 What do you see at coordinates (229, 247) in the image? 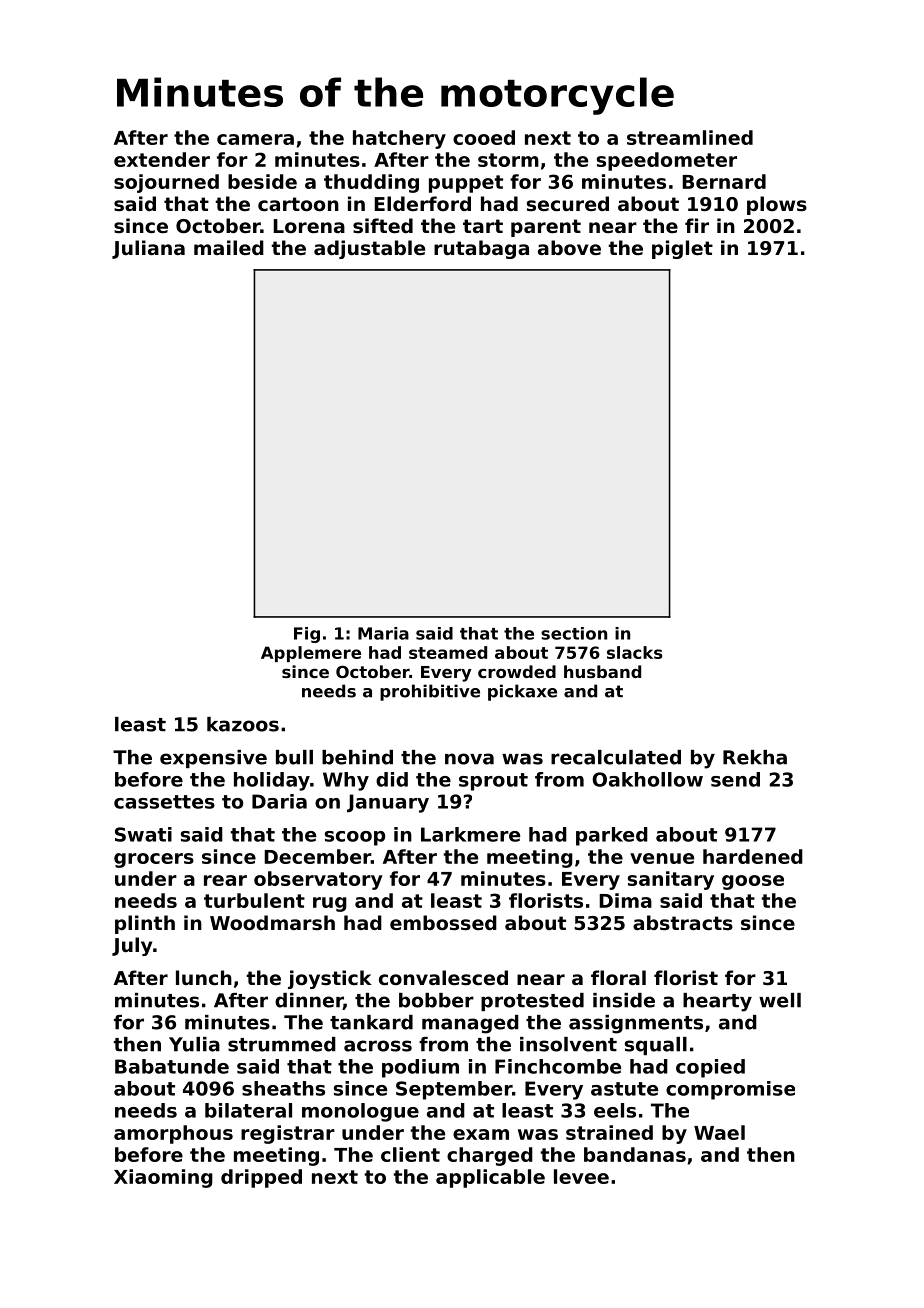
I see `mailed` at bounding box center [229, 247].
